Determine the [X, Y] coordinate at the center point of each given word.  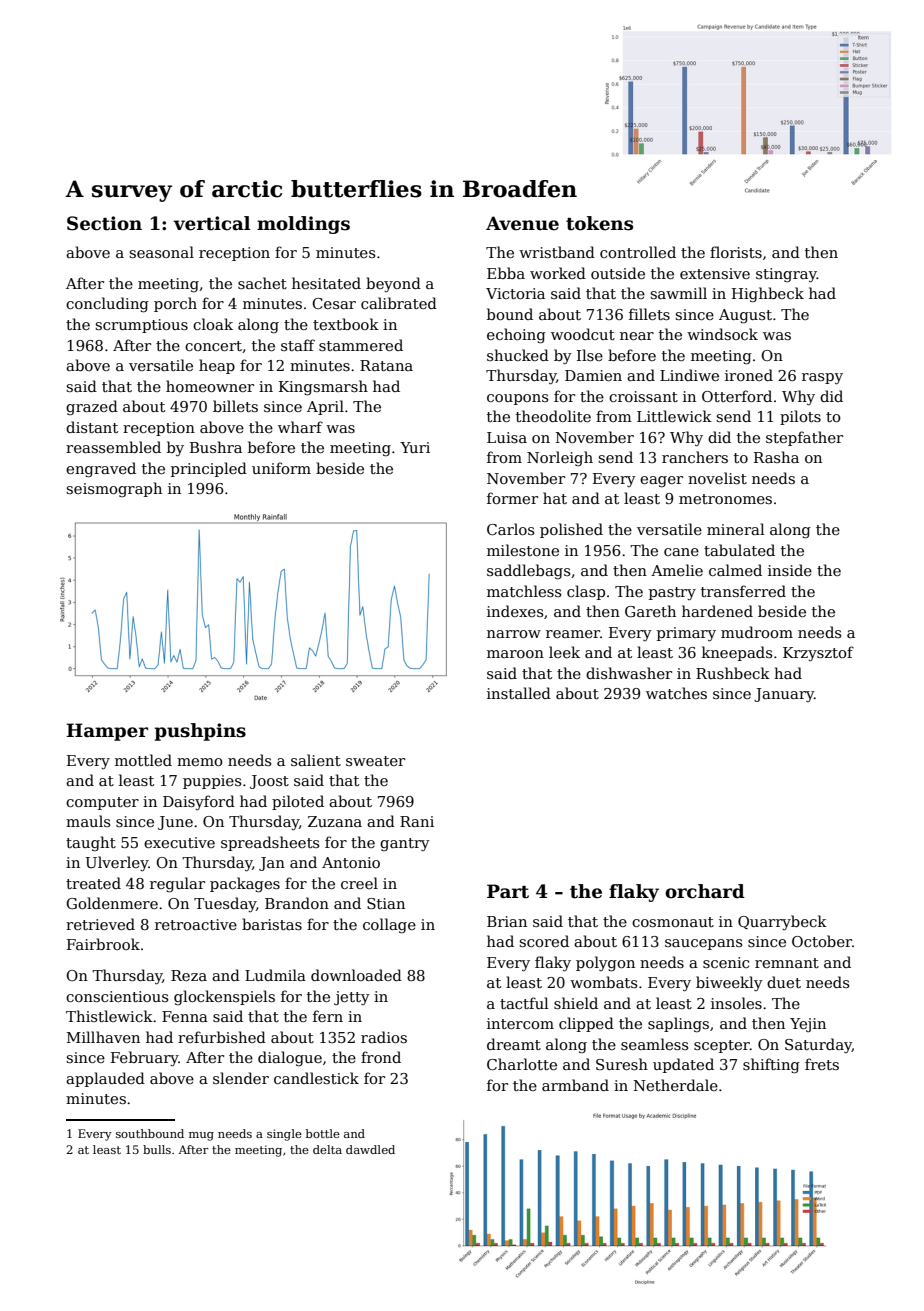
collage [389, 925]
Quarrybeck [782, 922]
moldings [303, 225]
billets [235, 406]
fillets [649, 314]
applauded [105, 1079]
